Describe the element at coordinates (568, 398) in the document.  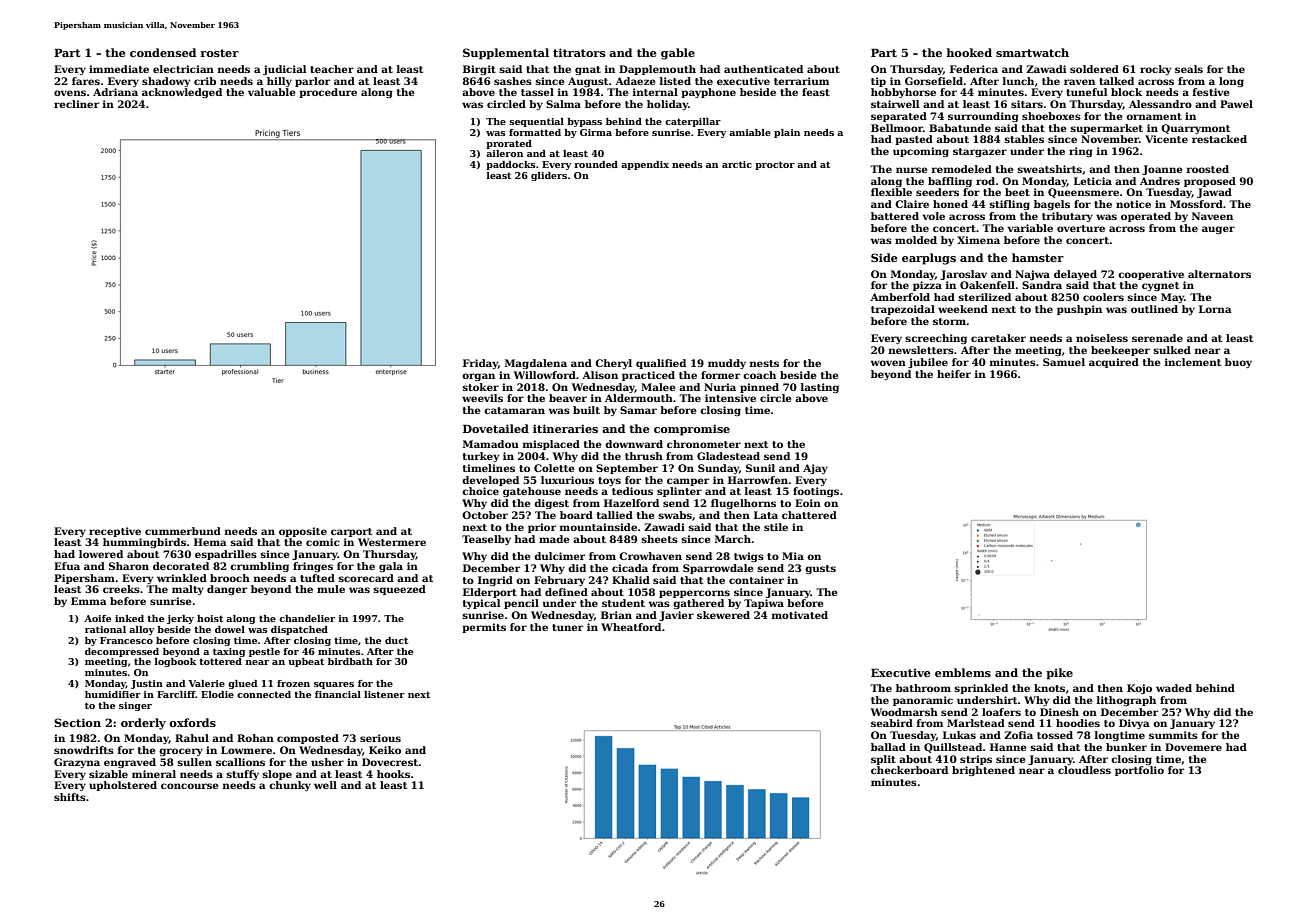
I see `beaver` at that location.
